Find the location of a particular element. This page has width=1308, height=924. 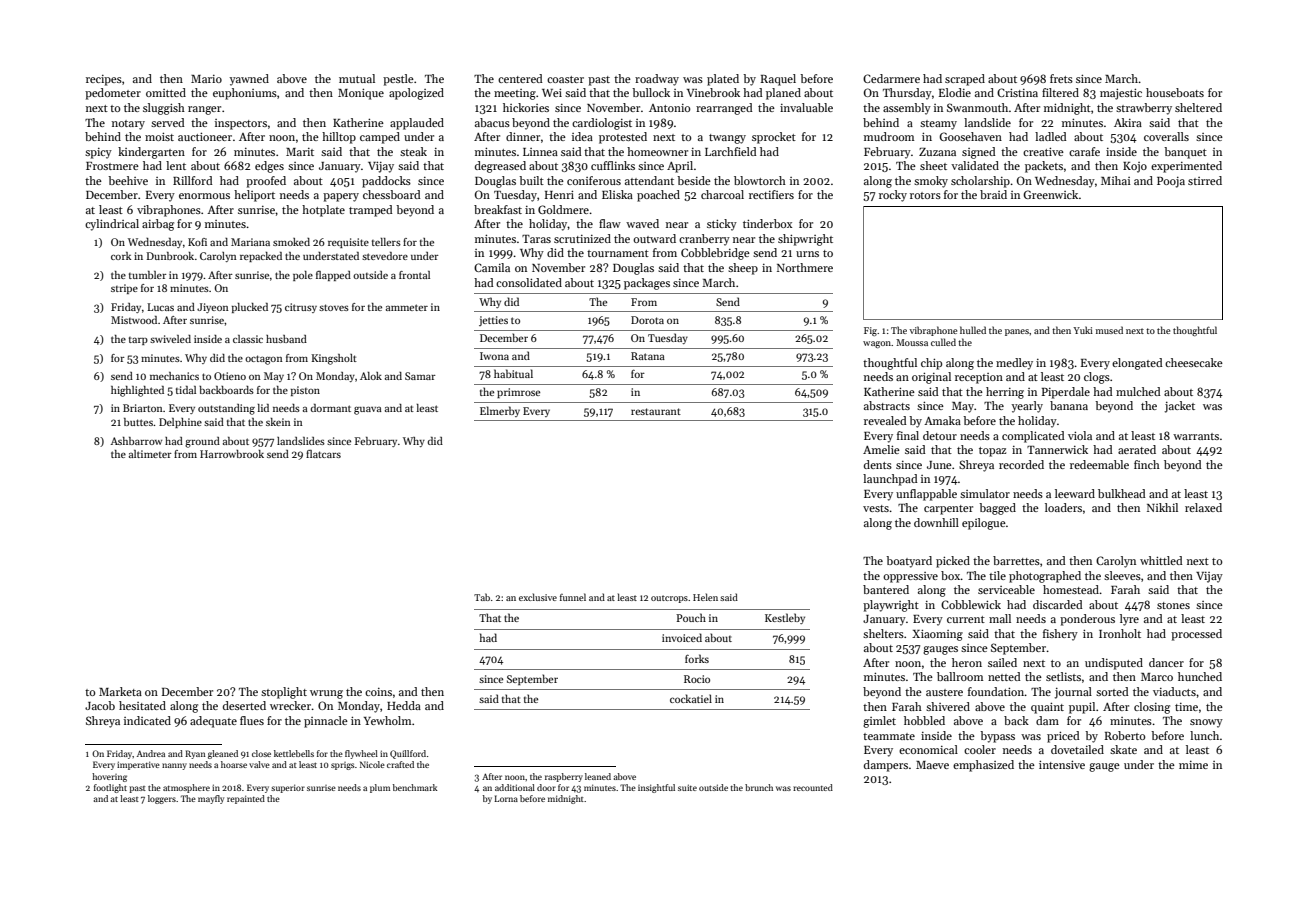

dents is located at coordinates (878, 464).
